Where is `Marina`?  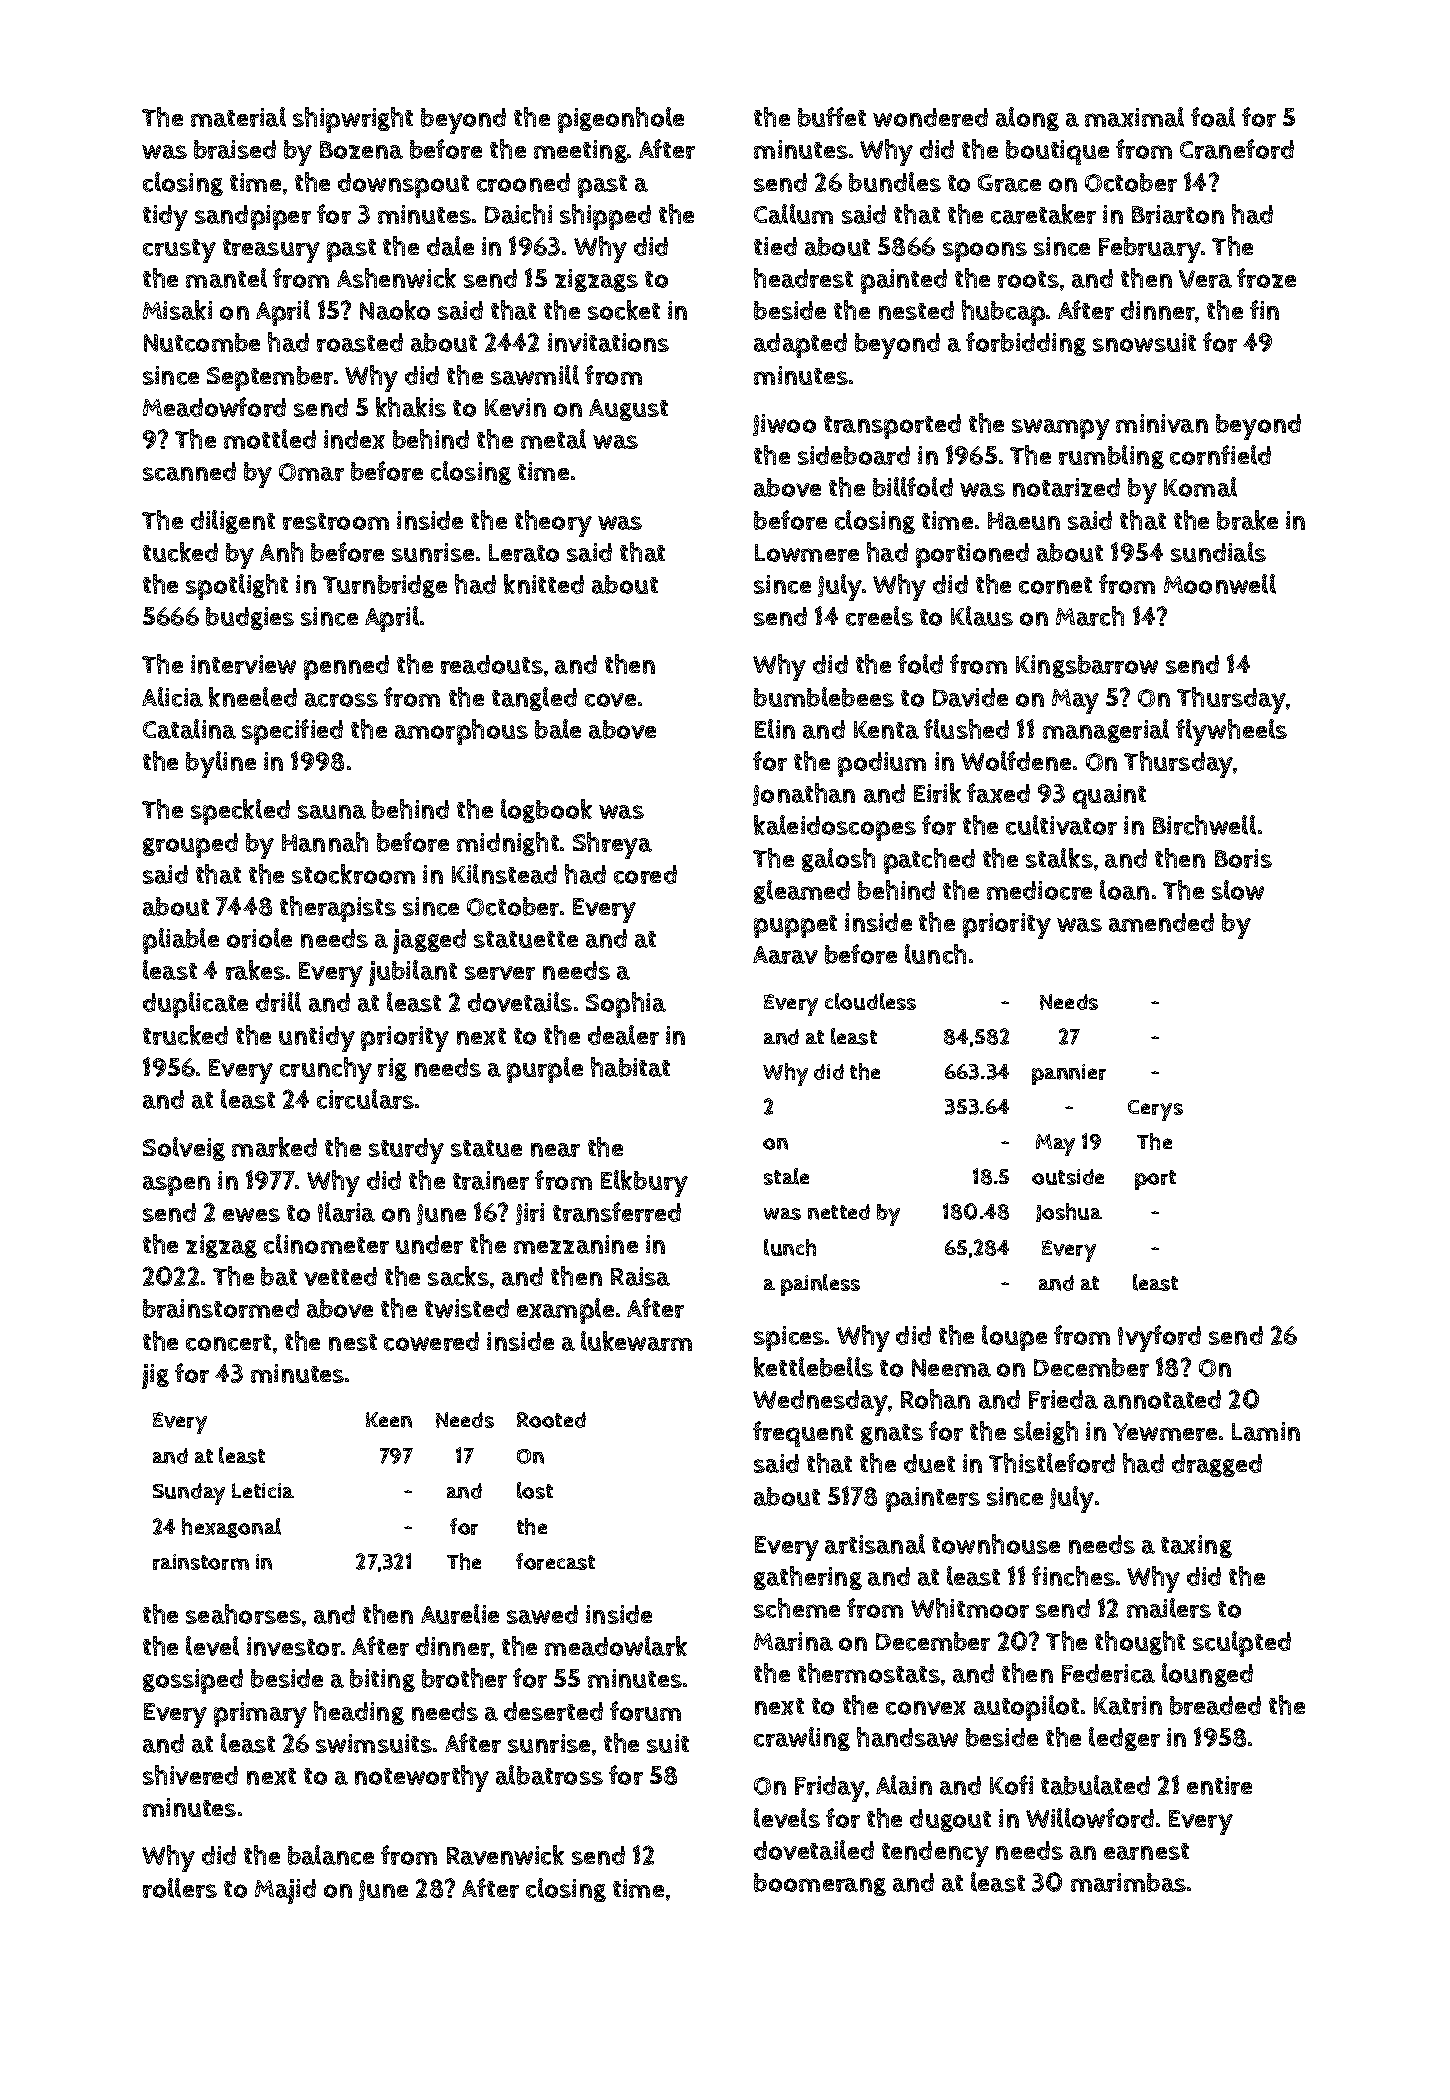
Marina is located at coordinates (793, 1641).
